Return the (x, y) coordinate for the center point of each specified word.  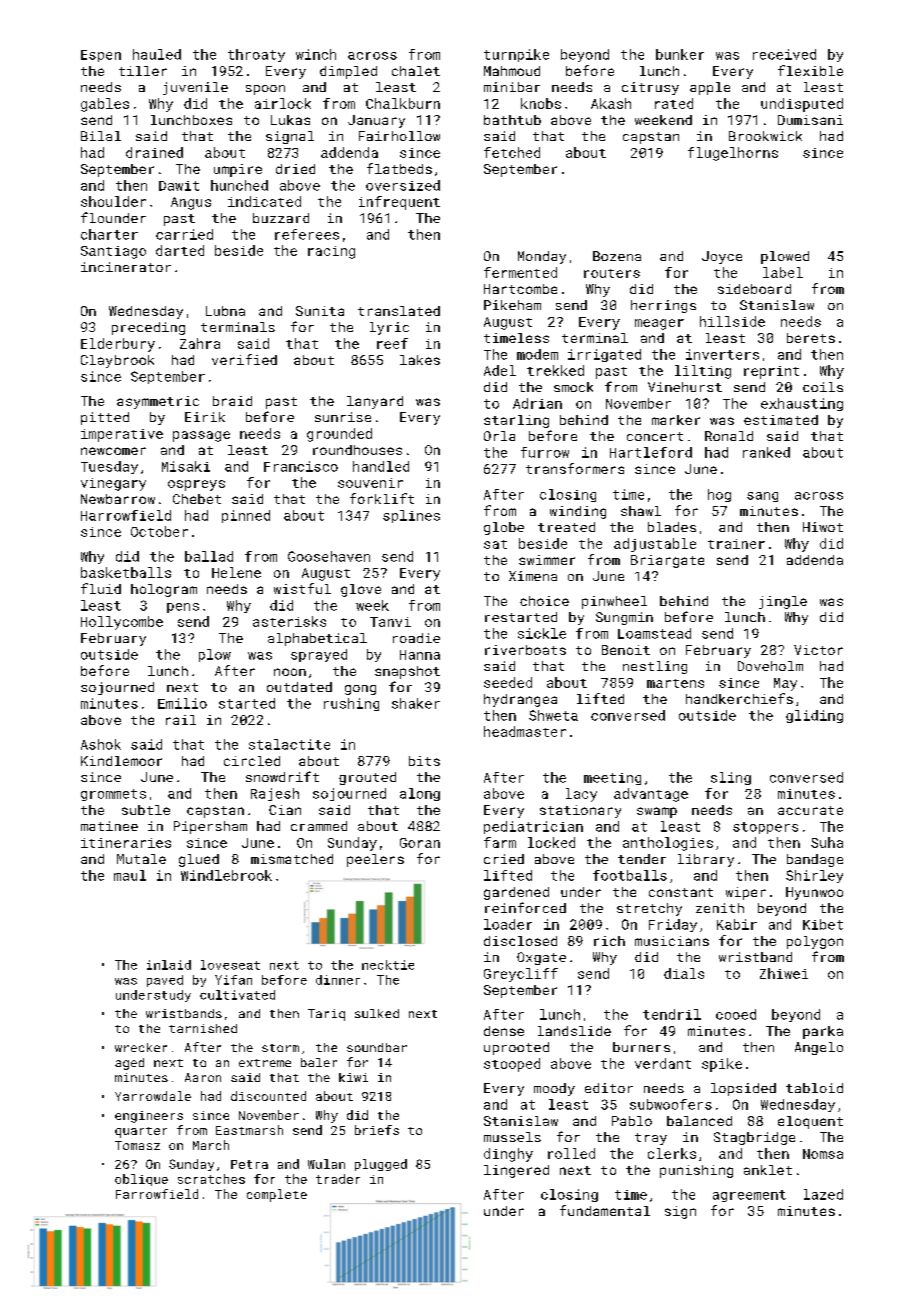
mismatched (292, 859)
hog (719, 495)
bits (424, 761)
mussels (512, 1137)
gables (105, 105)
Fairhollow (399, 136)
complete (277, 1195)
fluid (101, 588)
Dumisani (810, 120)
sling (731, 778)
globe (504, 528)
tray (651, 1139)
